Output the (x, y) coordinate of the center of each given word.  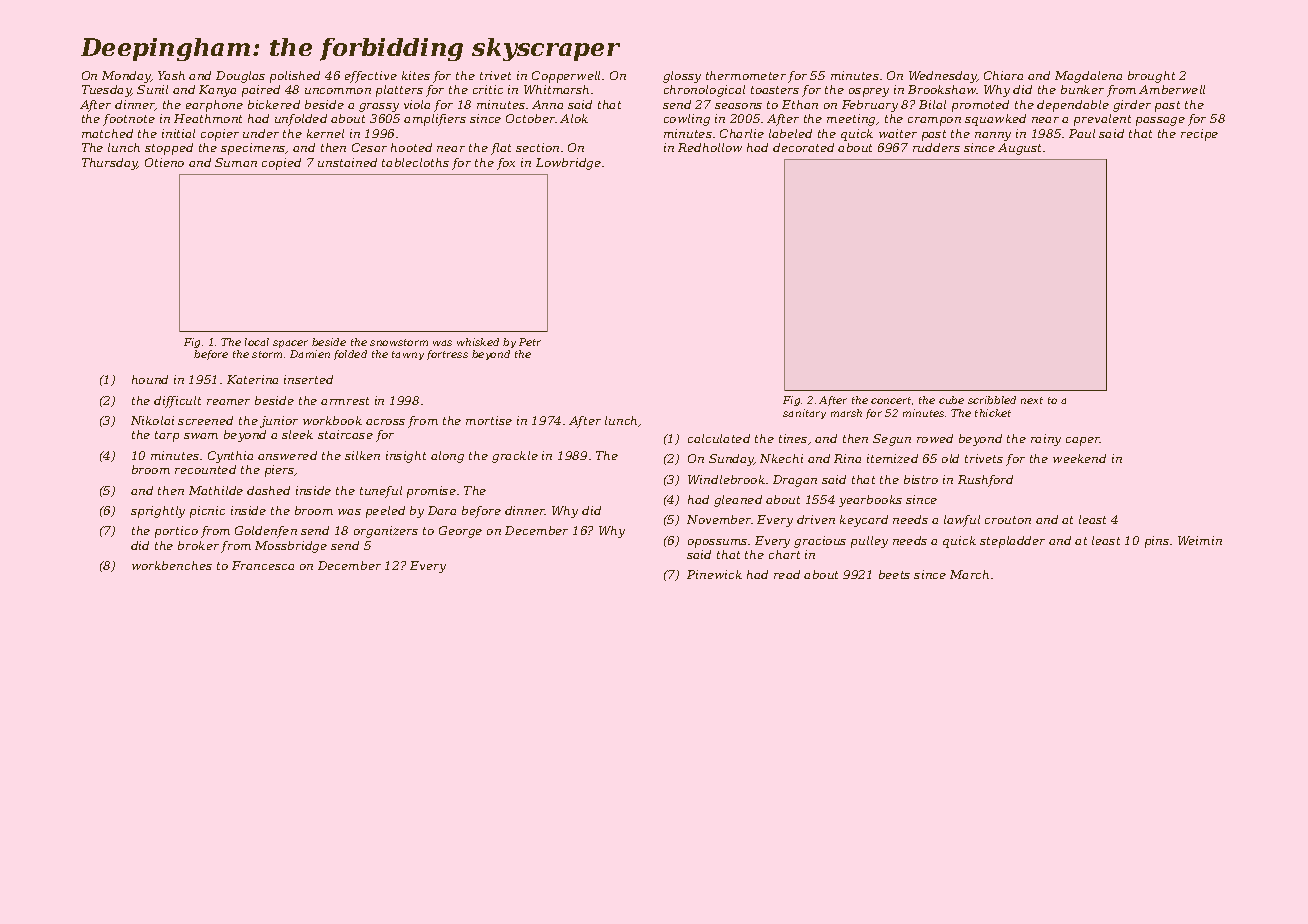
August (1019, 149)
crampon (934, 121)
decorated (803, 147)
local (257, 342)
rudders (936, 147)
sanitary (804, 414)
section (537, 147)
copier (220, 135)
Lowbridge (568, 164)
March (969, 574)
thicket (993, 413)
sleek (297, 434)
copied (281, 164)
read (787, 574)
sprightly (158, 512)
